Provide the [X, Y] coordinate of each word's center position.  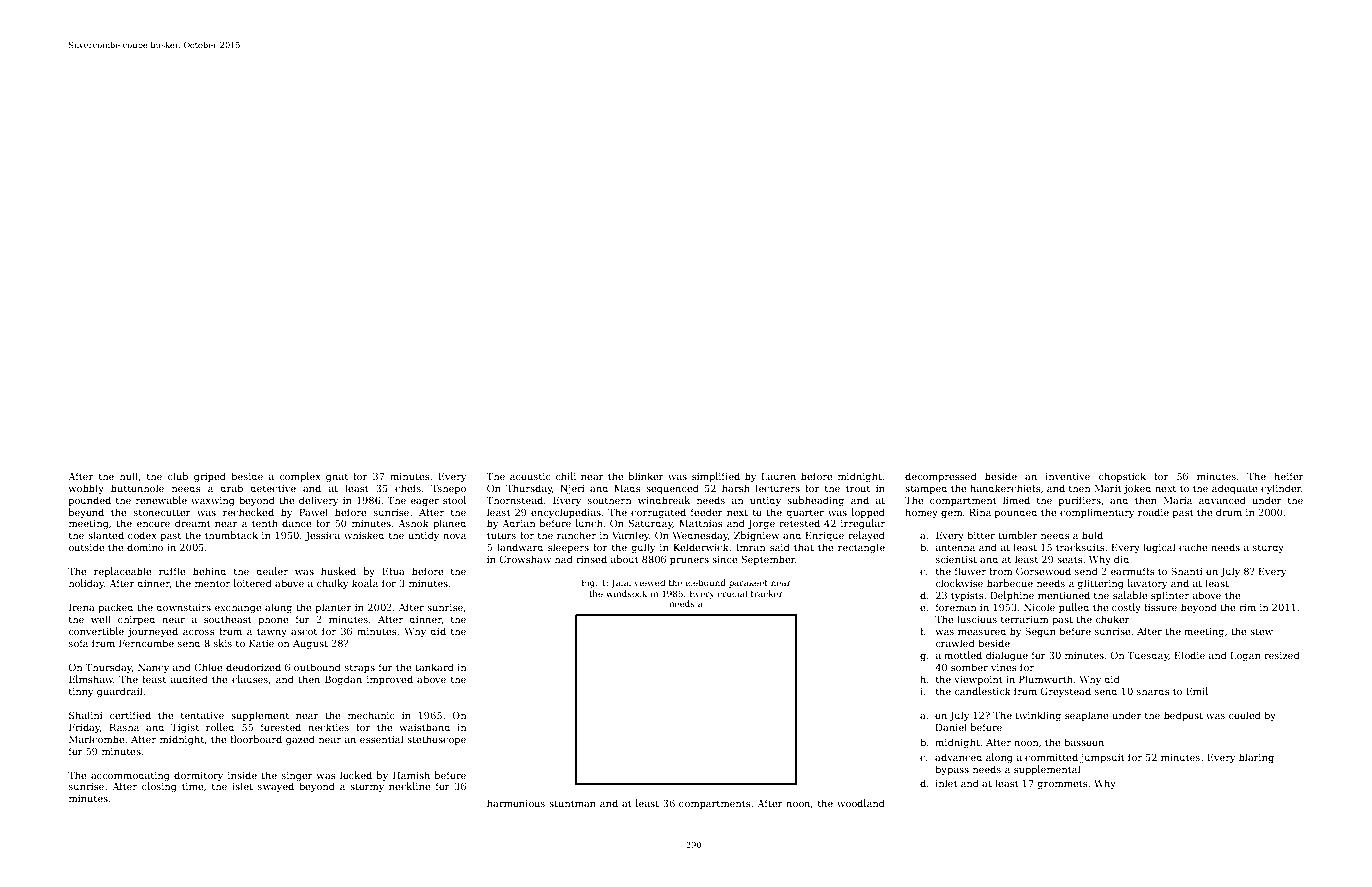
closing [159, 787]
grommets [1062, 784]
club [177, 476]
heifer [1289, 476]
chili [565, 476]
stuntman [572, 803]
